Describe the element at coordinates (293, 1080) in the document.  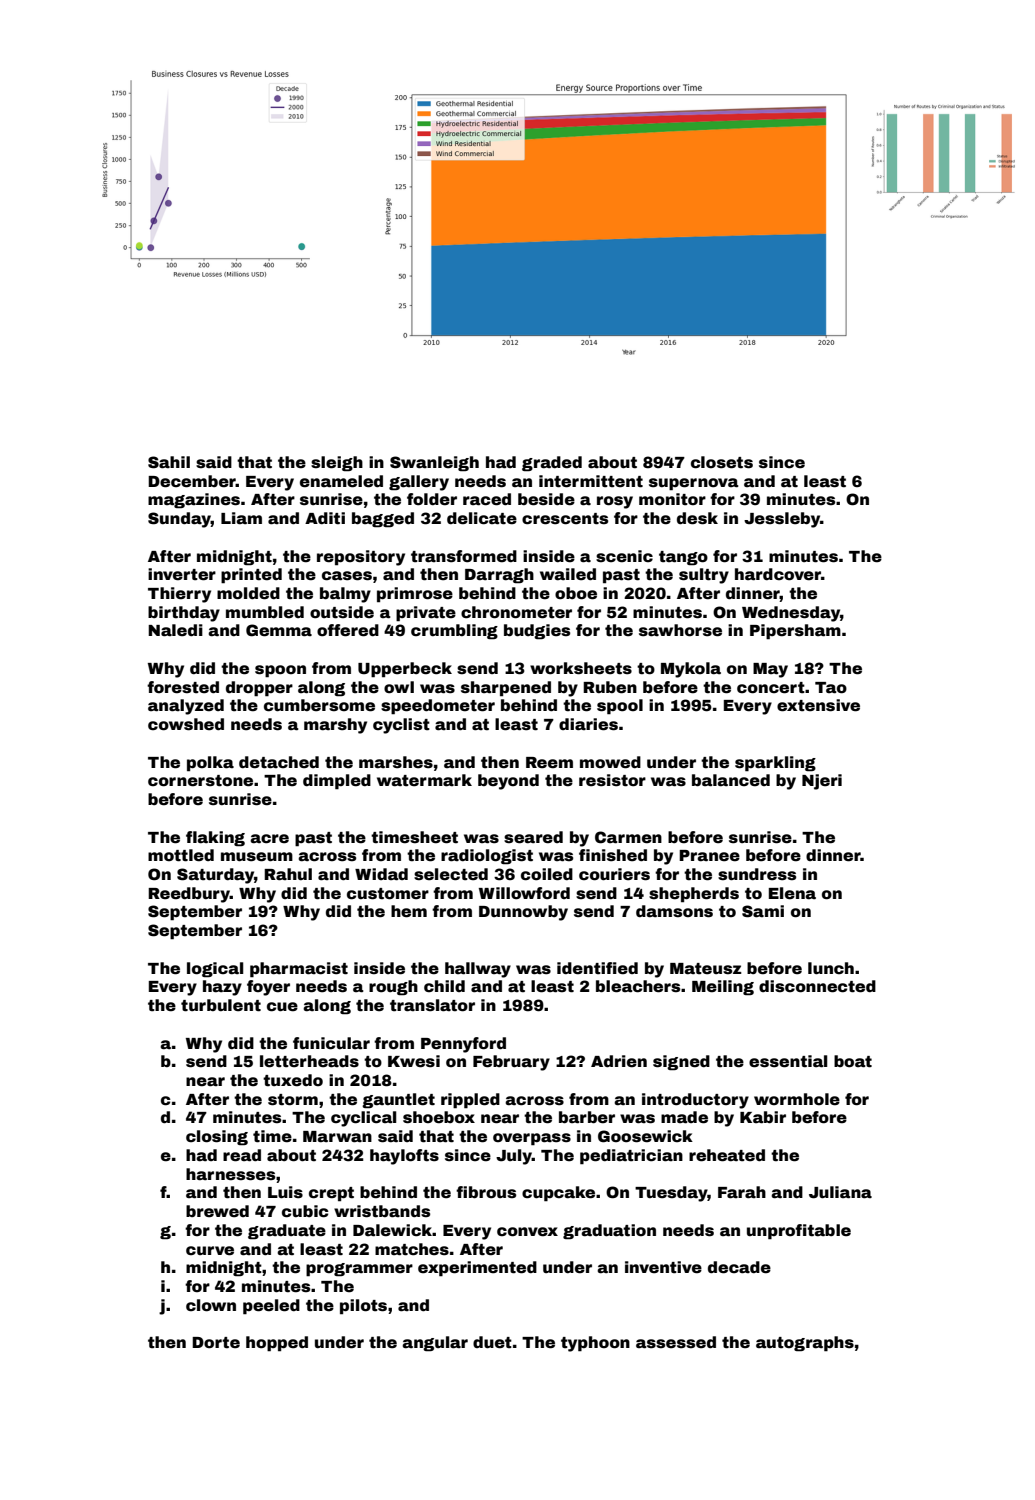
I see `tuxedo` at that location.
